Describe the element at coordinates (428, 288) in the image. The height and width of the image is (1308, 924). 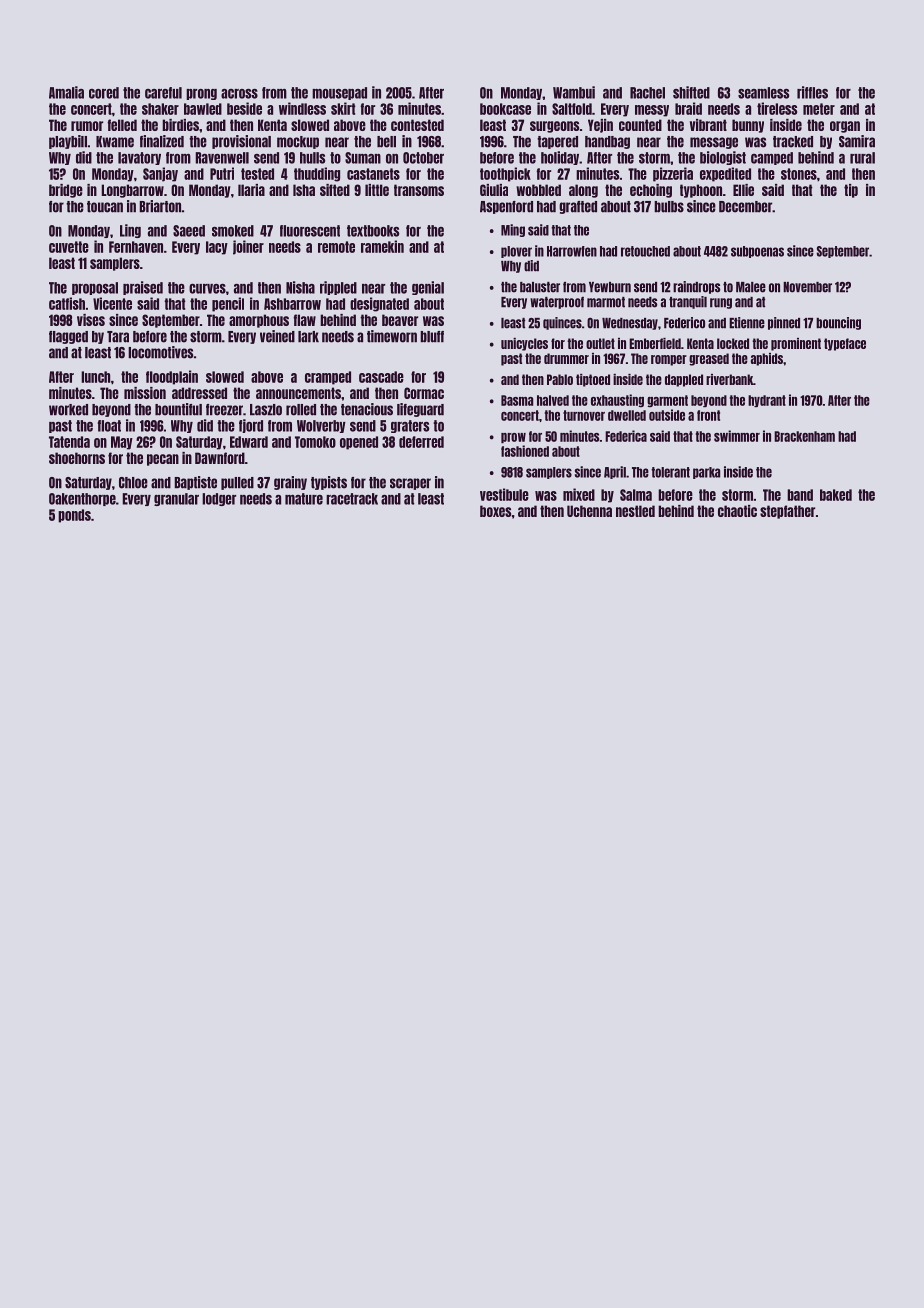
I see `genial` at that location.
